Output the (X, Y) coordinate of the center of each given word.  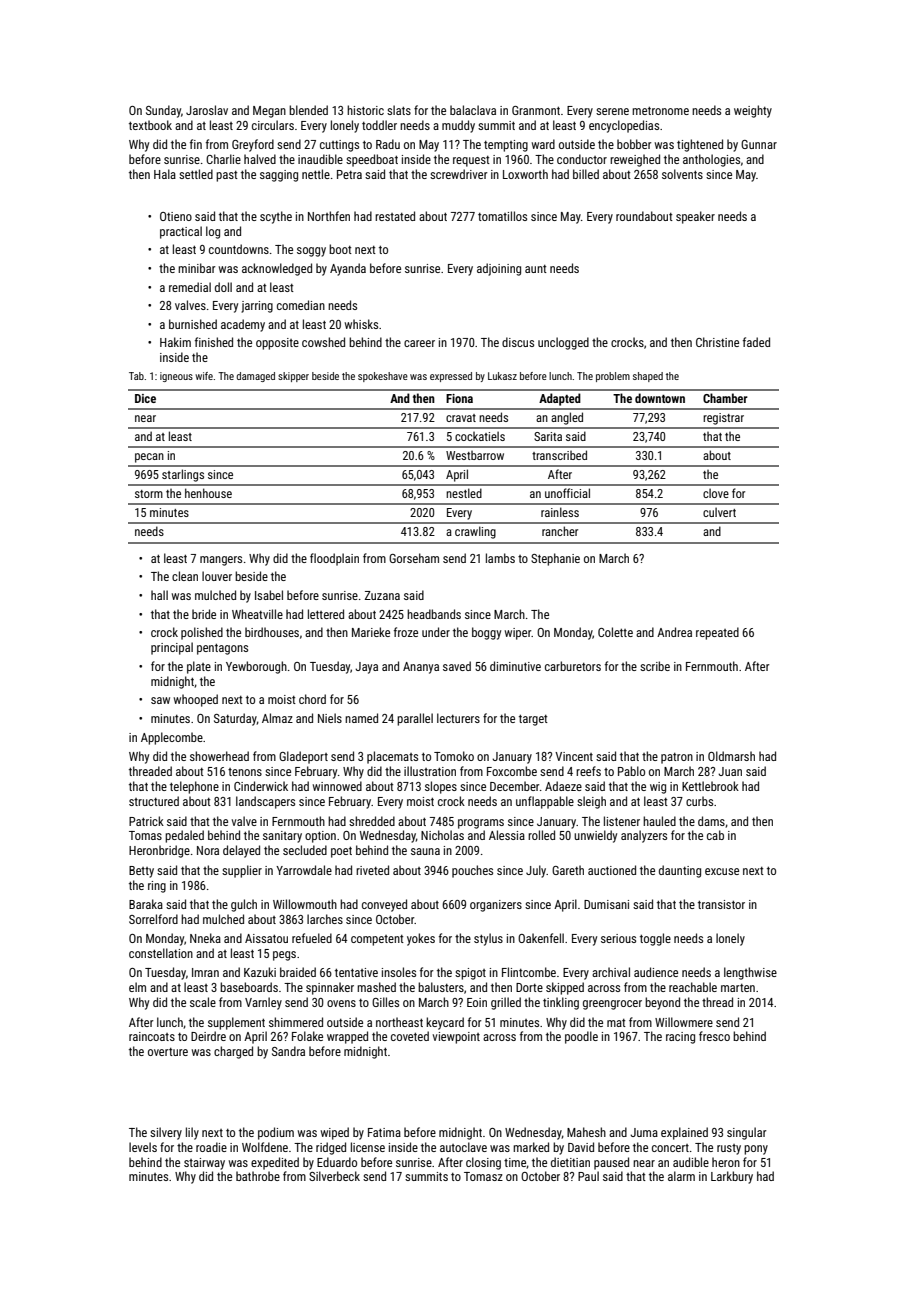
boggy (486, 633)
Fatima (384, 1132)
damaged (255, 377)
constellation (161, 953)
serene (612, 111)
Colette (615, 632)
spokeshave (383, 377)
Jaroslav (207, 110)
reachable (693, 987)
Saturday (235, 719)
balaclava (473, 110)
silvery (166, 1133)
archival (611, 972)
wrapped (347, 1037)
